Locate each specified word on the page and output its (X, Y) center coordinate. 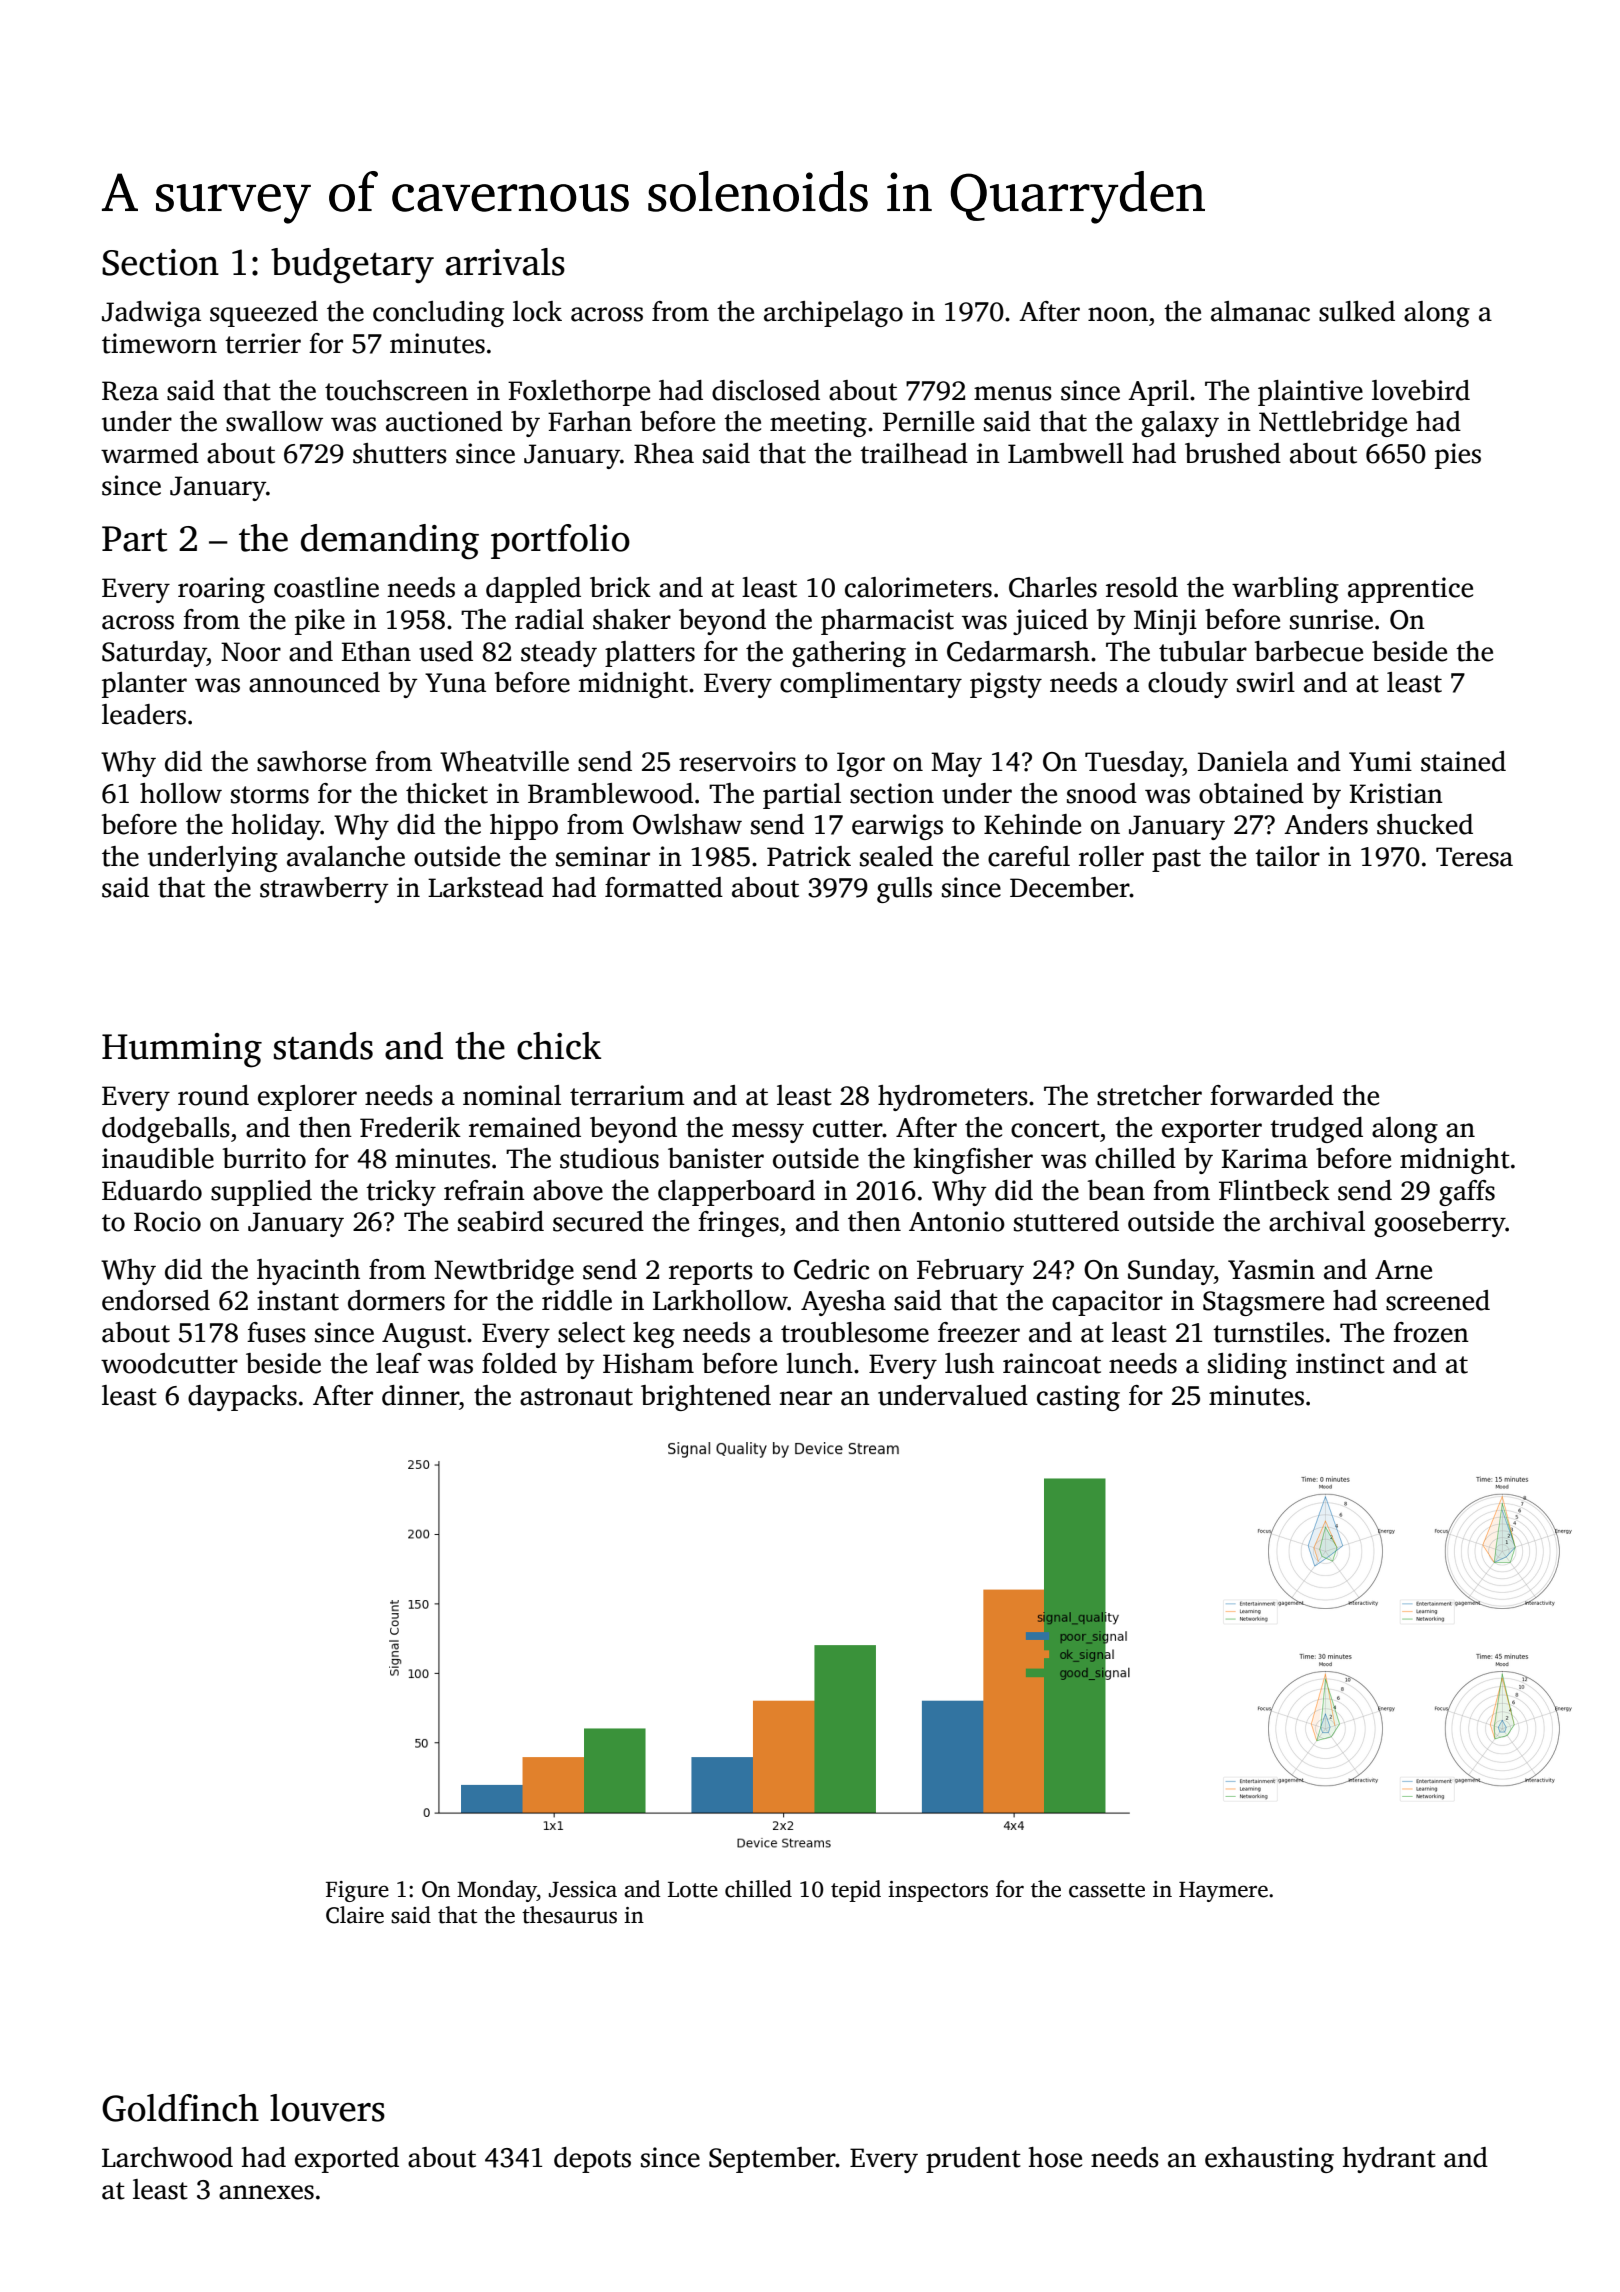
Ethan (376, 651)
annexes (266, 2192)
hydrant (1389, 2160)
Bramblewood (610, 793)
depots (592, 2160)
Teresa (1474, 857)
